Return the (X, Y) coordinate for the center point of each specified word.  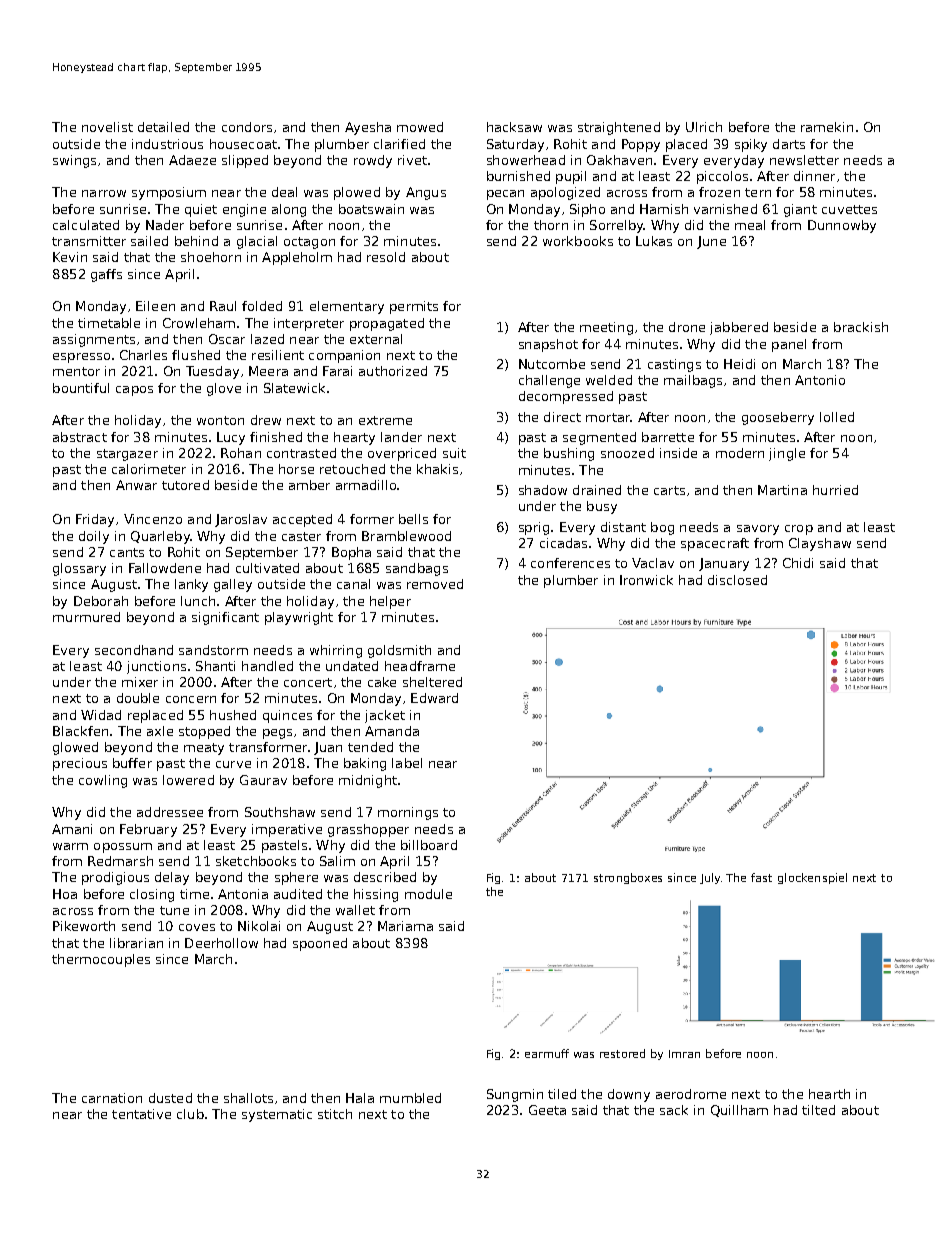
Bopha (351, 553)
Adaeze (192, 160)
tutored (185, 485)
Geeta (547, 1110)
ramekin (827, 127)
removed (435, 584)
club (190, 1114)
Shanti (215, 666)
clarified (399, 144)
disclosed (737, 580)
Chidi (798, 563)
